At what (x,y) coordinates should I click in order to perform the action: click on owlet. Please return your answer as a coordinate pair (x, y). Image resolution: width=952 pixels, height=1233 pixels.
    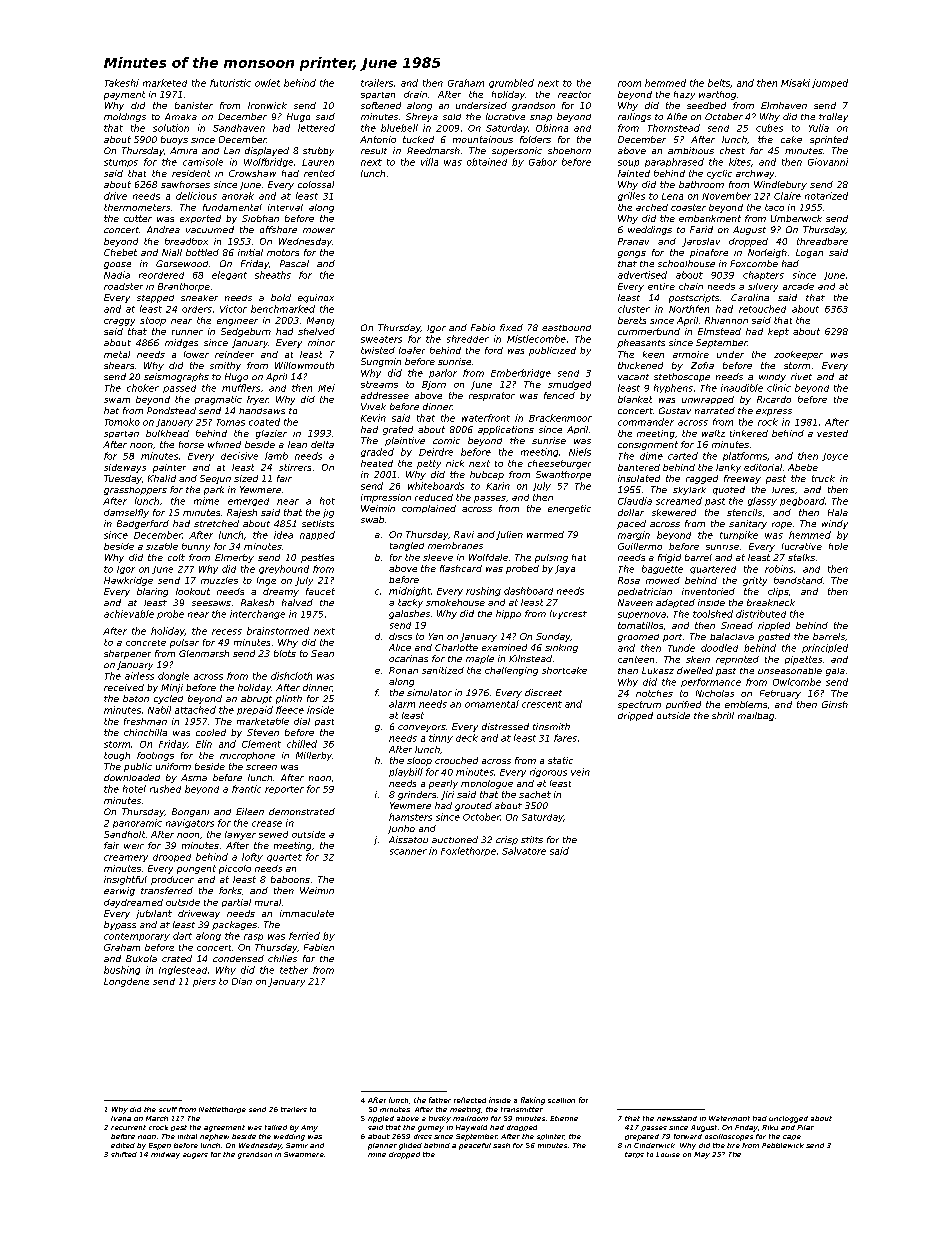
    Looking at the image, I should click on (267, 83).
